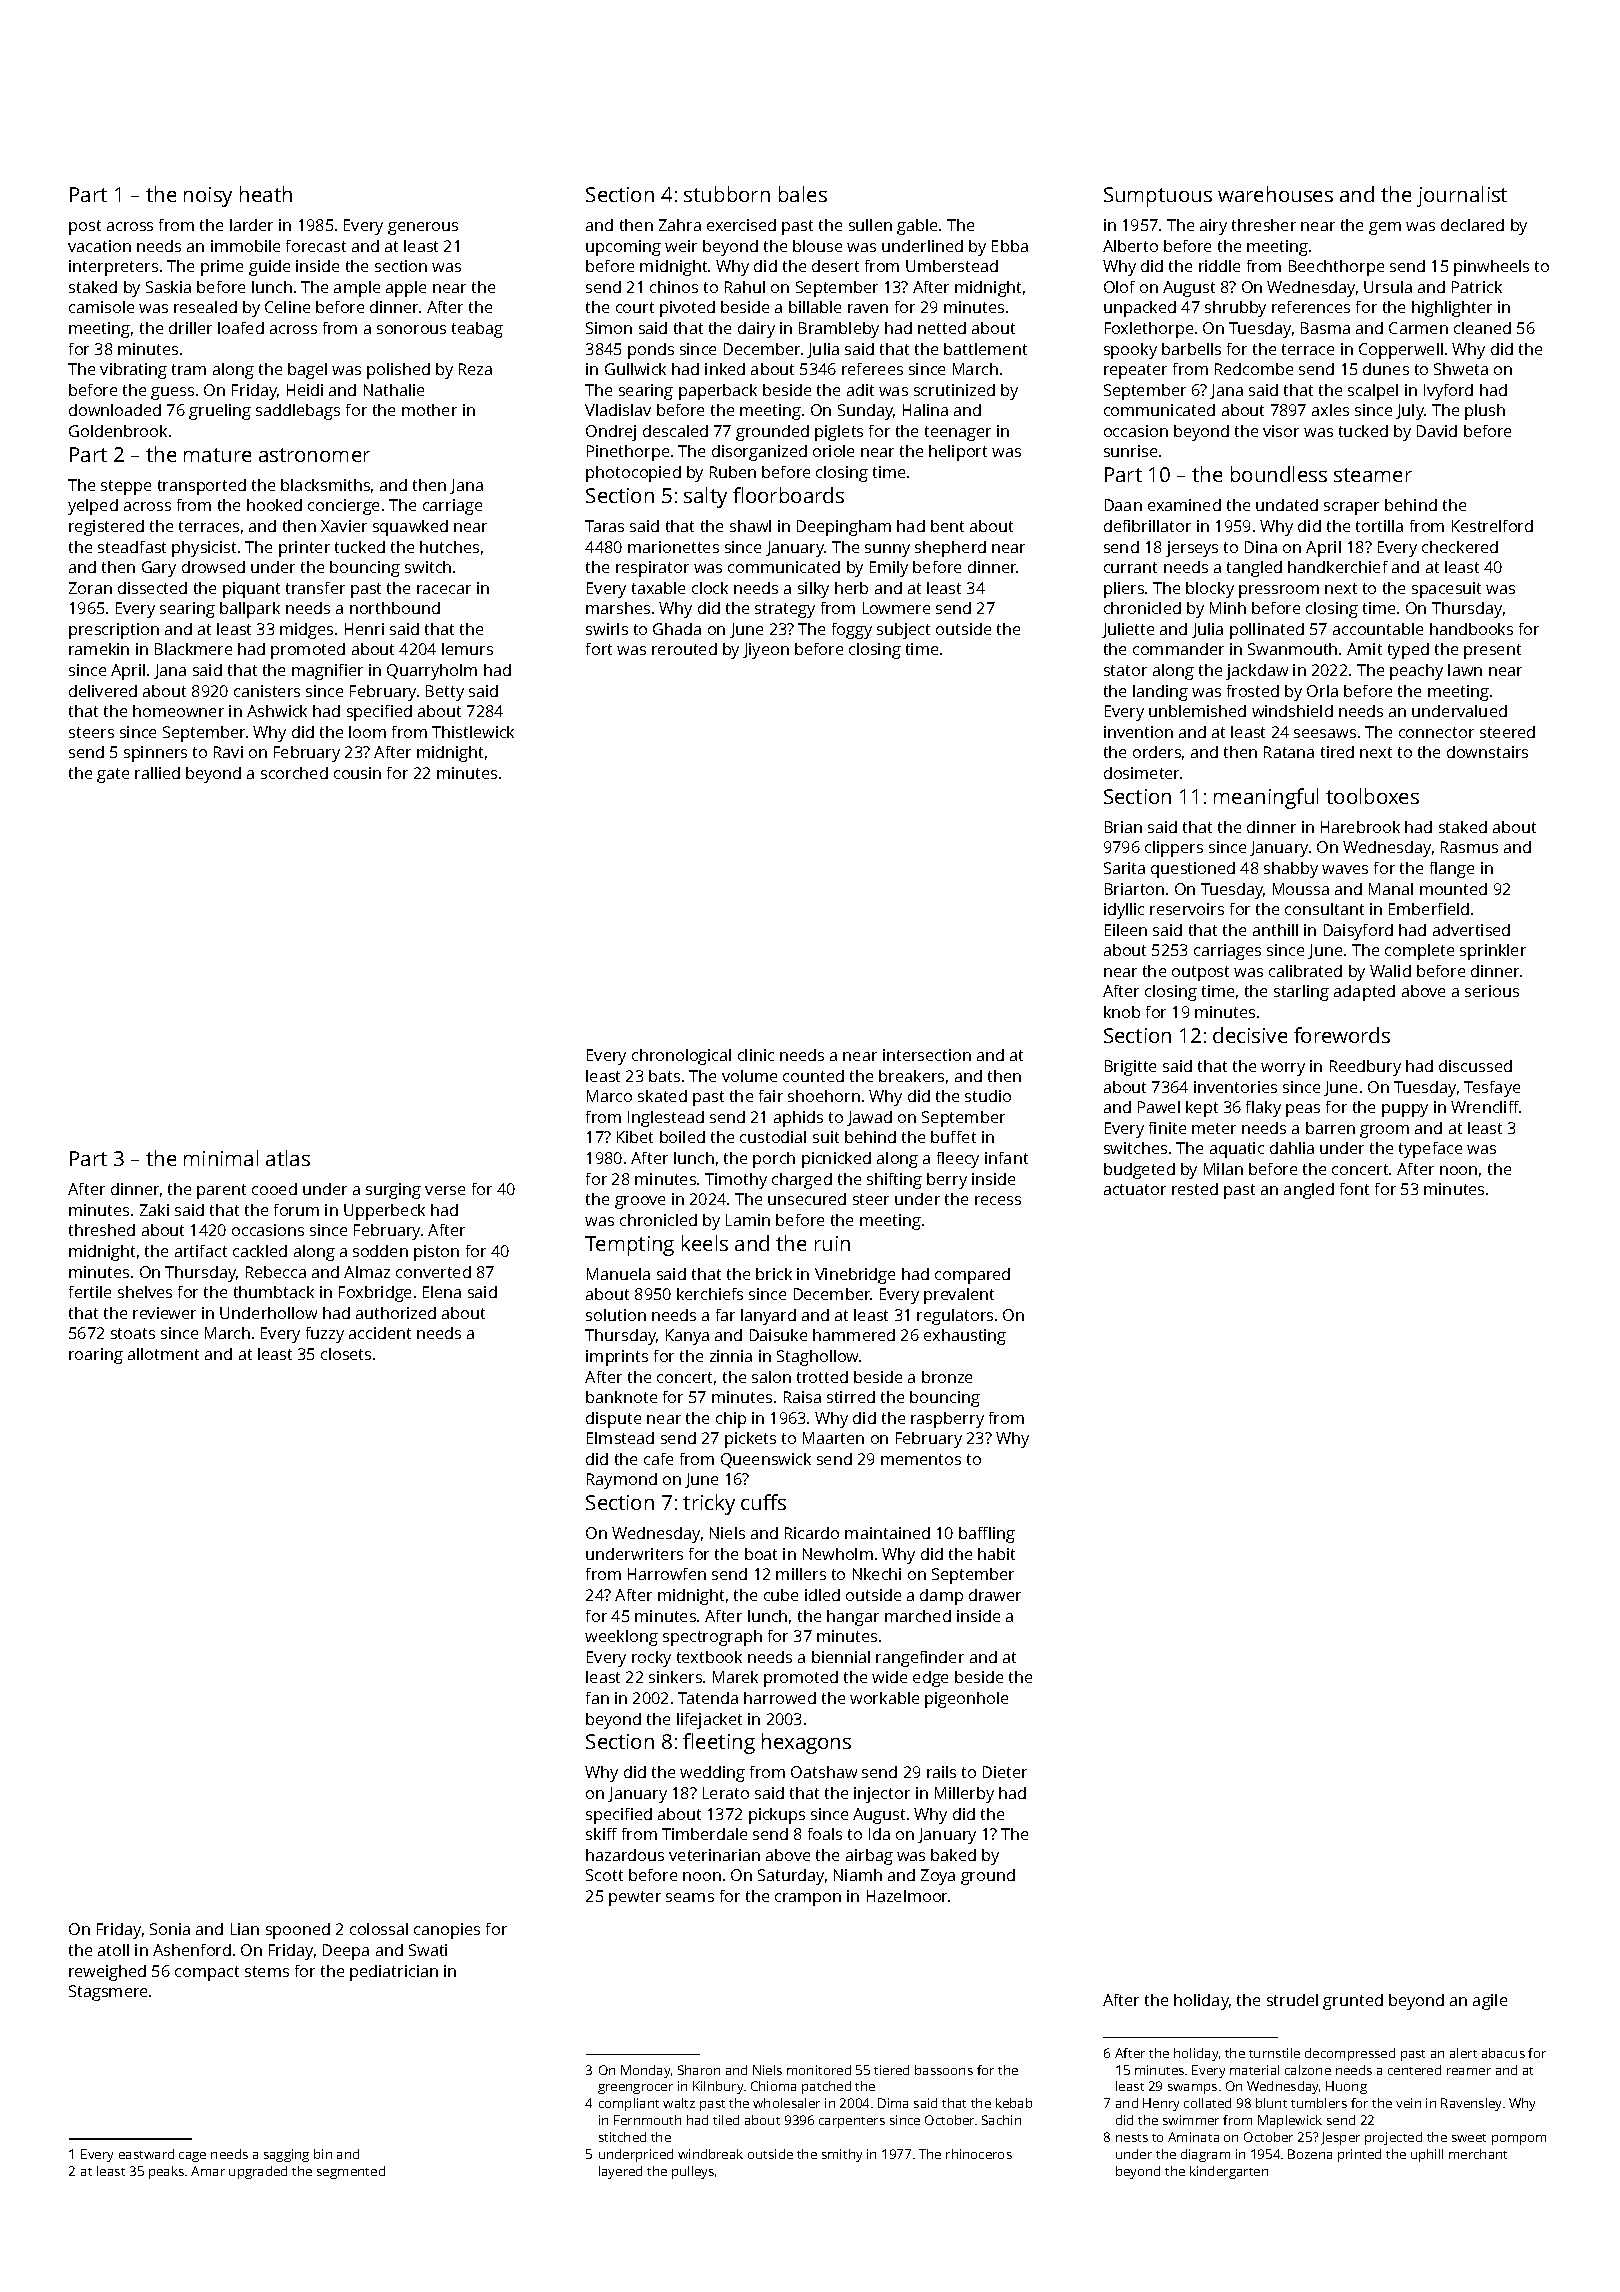 This screenshot has height=2292, width=1620. I want to click on minimal, so click(221, 1158).
